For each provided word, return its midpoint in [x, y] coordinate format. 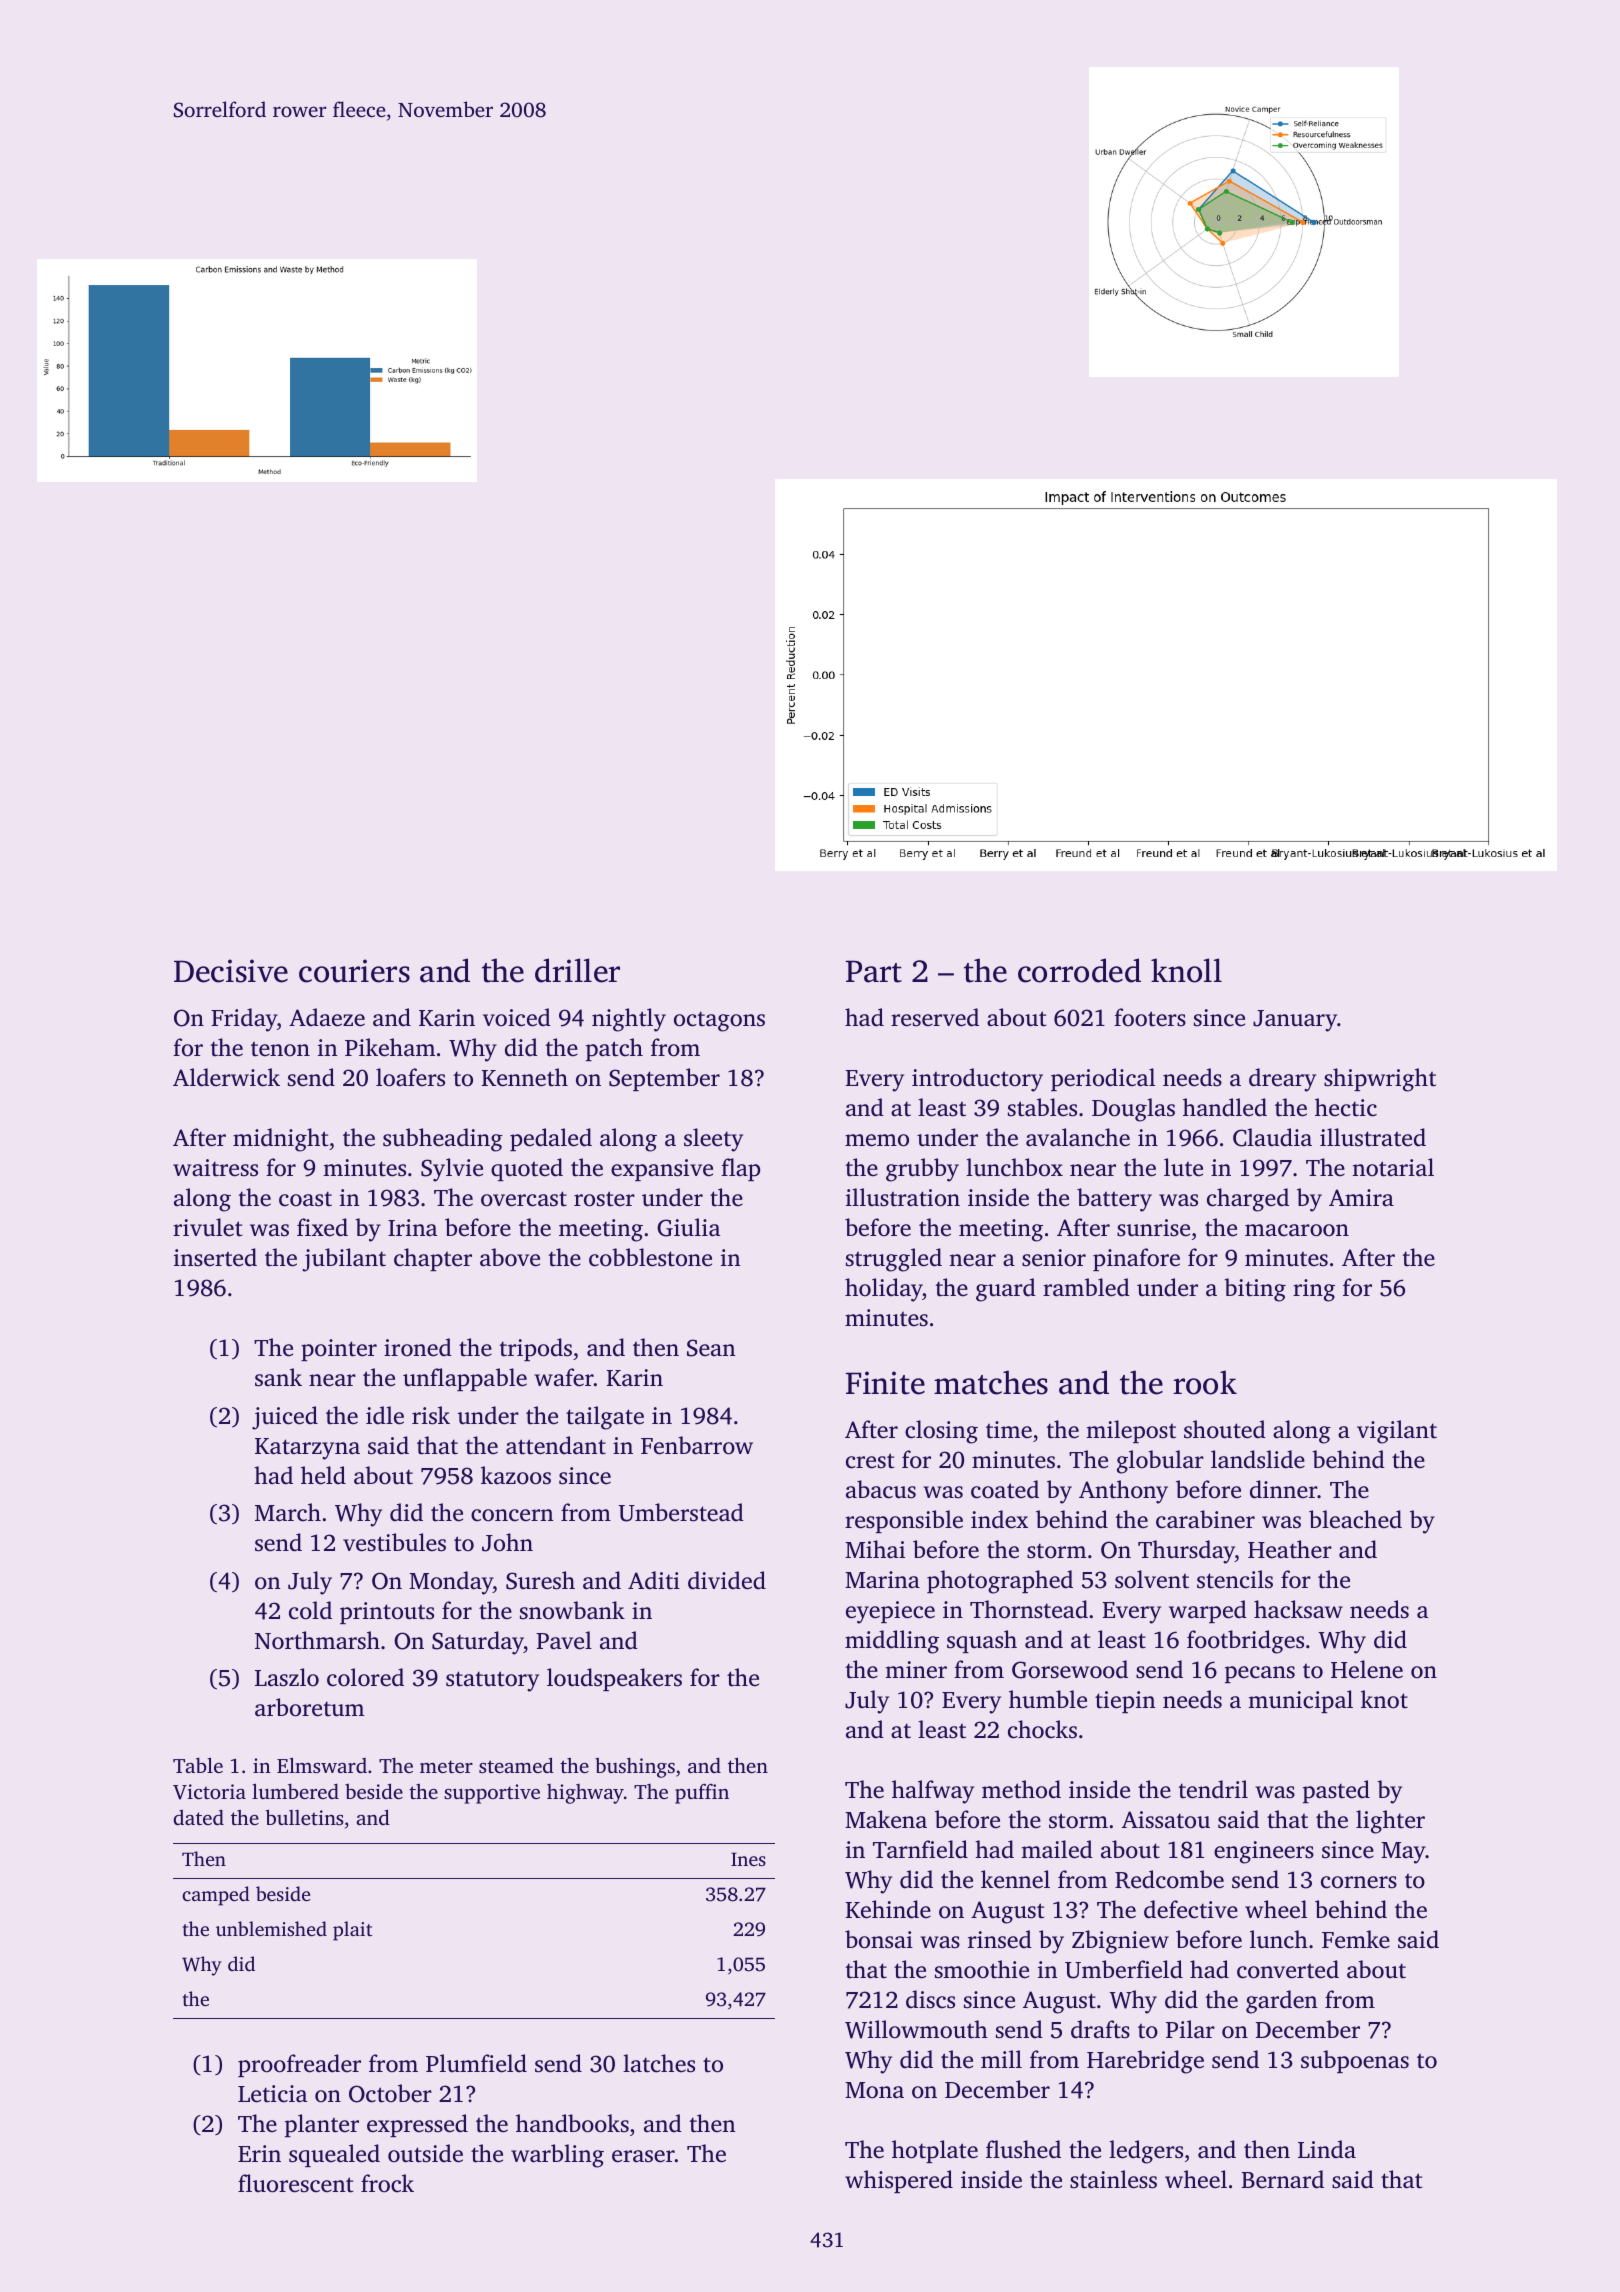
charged [1248, 1200]
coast [305, 1199]
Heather [1290, 1549]
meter [446, 1766]
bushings [635, 1768]
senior [1054, 1258]
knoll [1186, 970]
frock [387, 2183]
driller [577, 970]
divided [727, 1580]
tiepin [1125, 1702]
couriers [354, 971]
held [323, 1475]
